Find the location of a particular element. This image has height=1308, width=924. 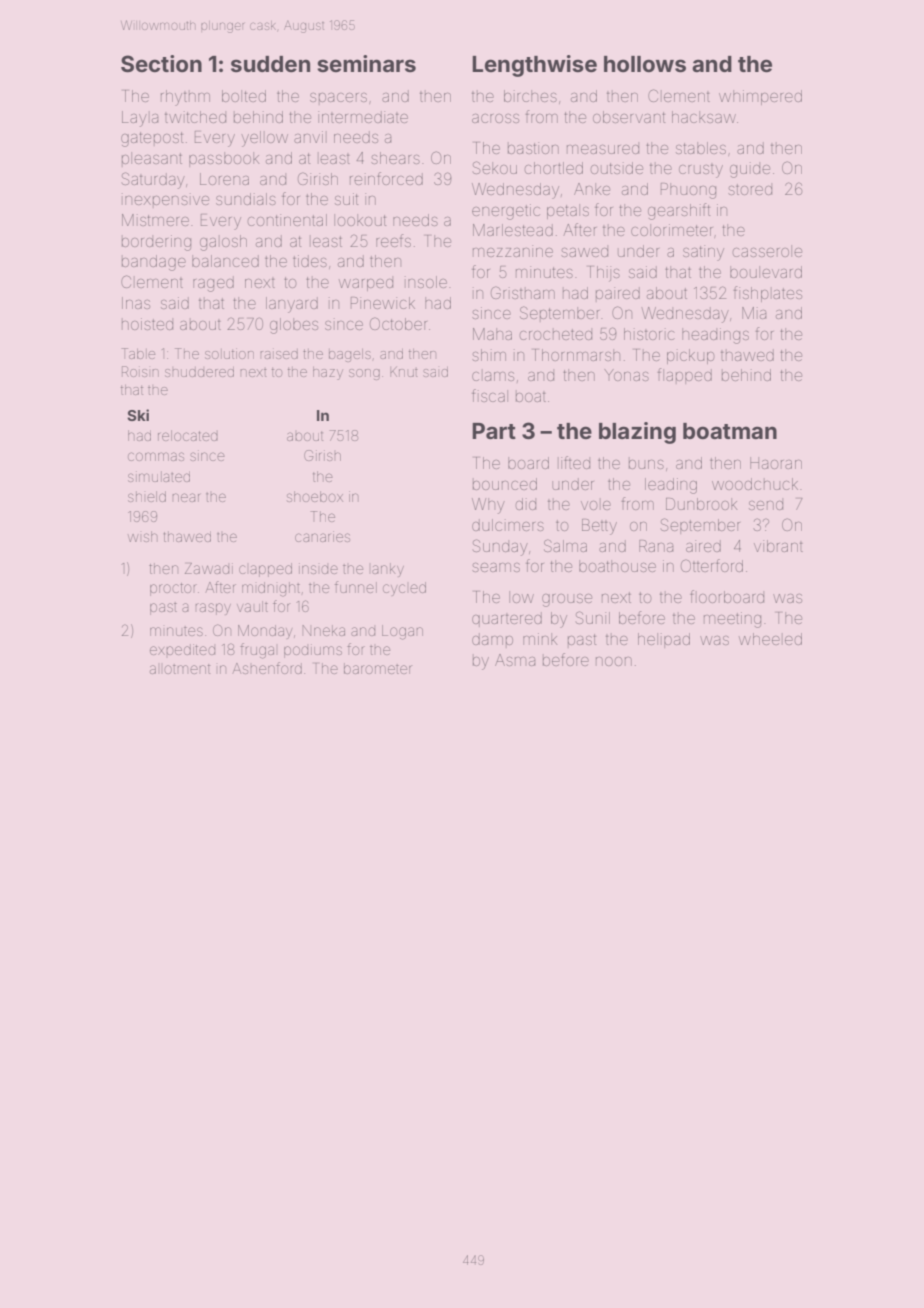

bagels is located at coordinates (350, 355).
